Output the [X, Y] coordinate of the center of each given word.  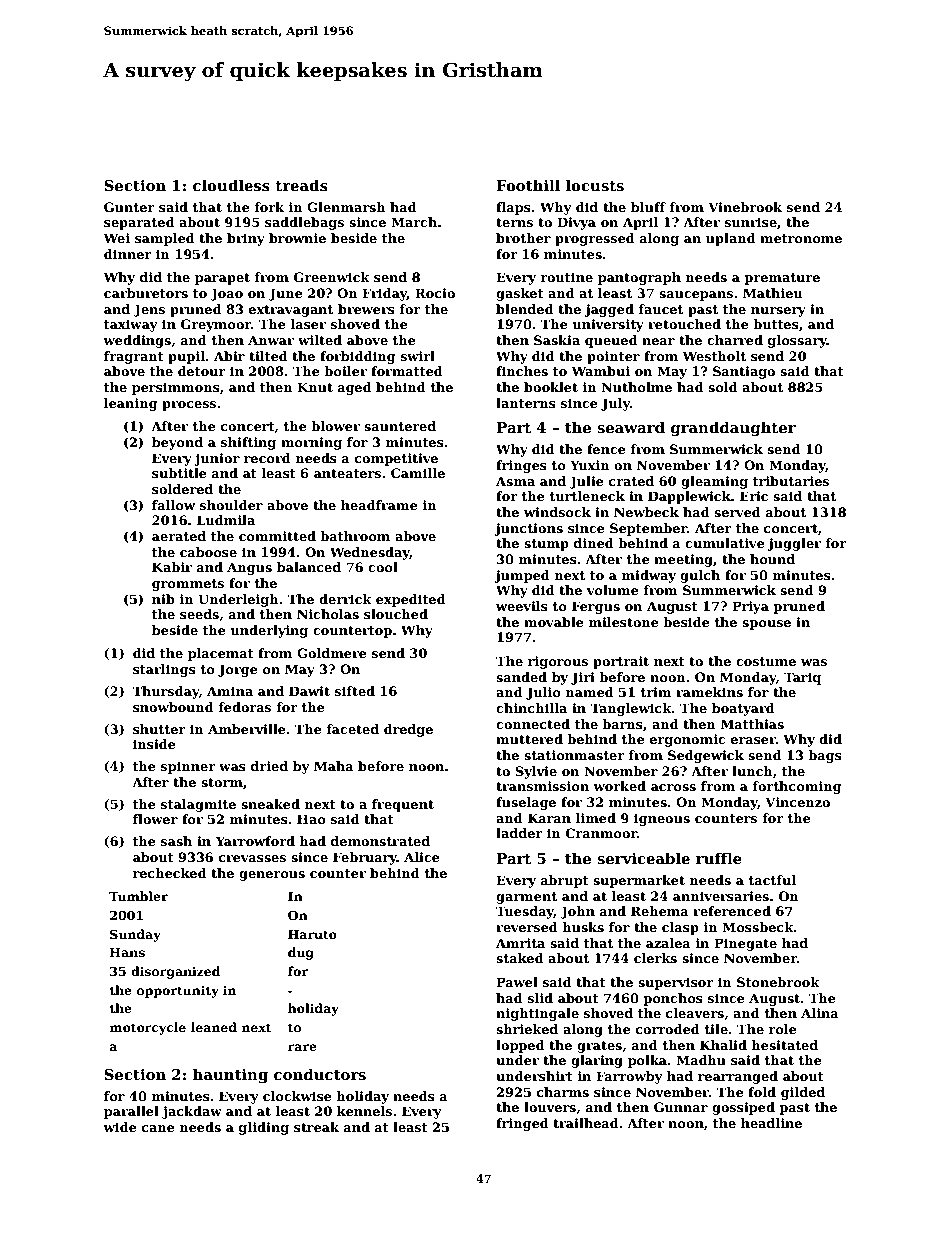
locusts [595, 185]
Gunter [129, 207]
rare [302, 1047]
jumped [522, 576]
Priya [750, 607]
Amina [230, 691]
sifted [355, 691]
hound [772, 559]
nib [163, 599]
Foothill [528, 185]
